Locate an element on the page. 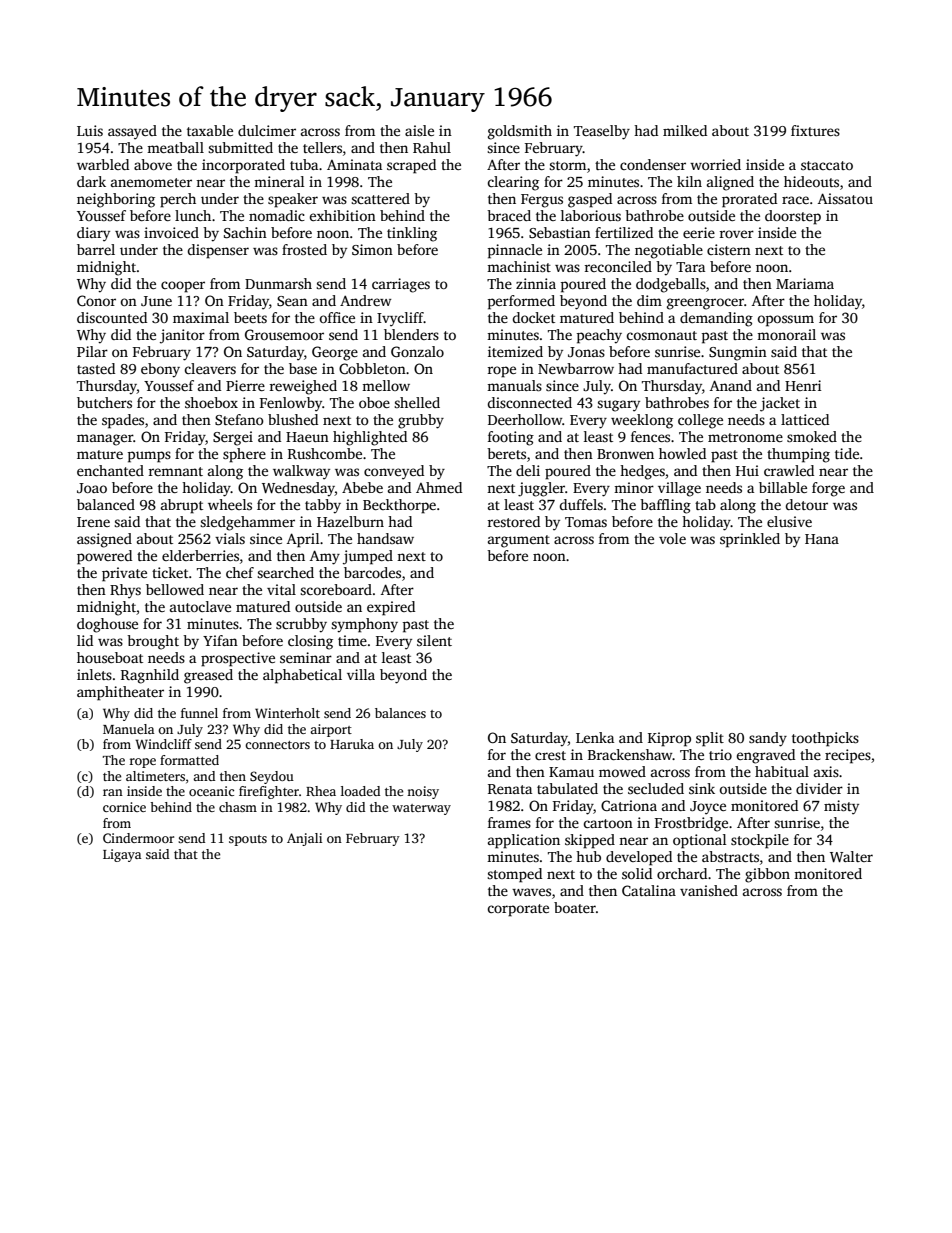  milked is located at coordinates (685, 130).
